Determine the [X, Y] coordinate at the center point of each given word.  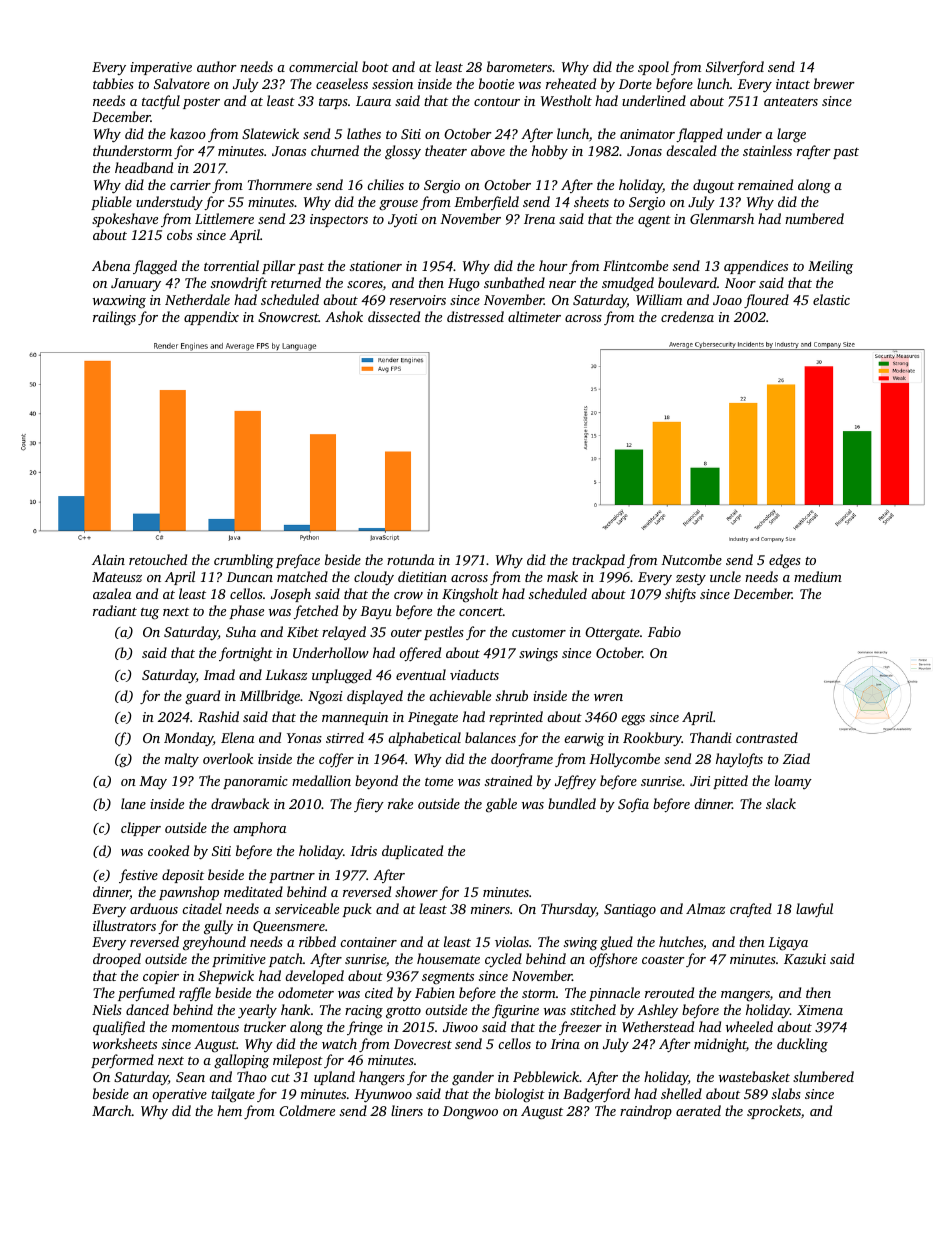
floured [766, 301]
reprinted [516, 718]
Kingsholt [470, 595]
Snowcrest [288, 317]
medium [818, 576]
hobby [550, 152]
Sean [190, 1077]
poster [201, 103]
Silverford [735, 68]
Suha [241, 631]
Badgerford [596, 1095]
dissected [394, 316]
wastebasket [754, 1076]
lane [133, 803]
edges [785, 561]
